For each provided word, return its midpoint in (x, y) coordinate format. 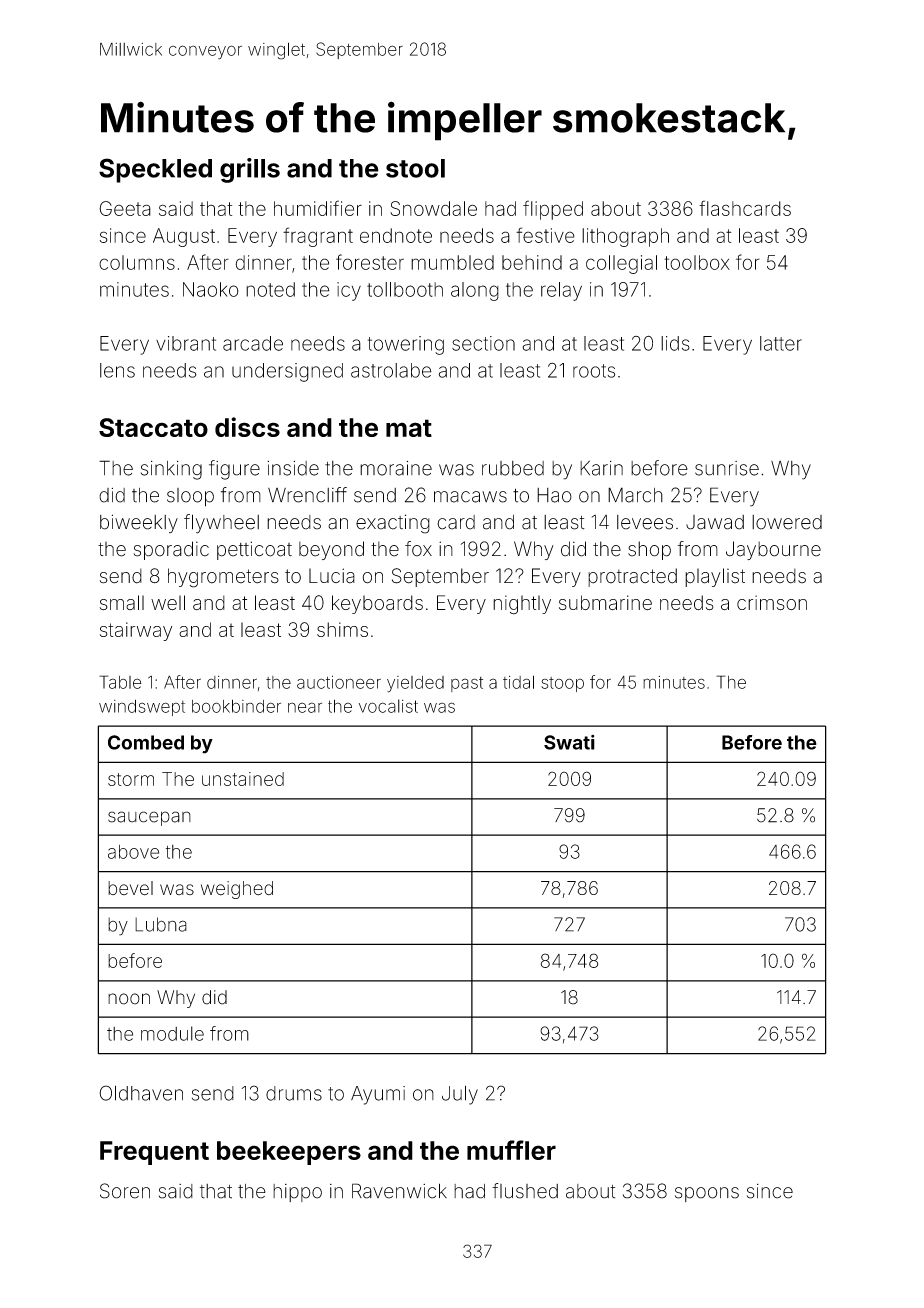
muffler (511, 1150)
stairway (136, 631)
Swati (569, 742)
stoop (562, 684)
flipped (553, 210)
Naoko (211, 289)
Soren (125, 1191)
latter (781, 343)
